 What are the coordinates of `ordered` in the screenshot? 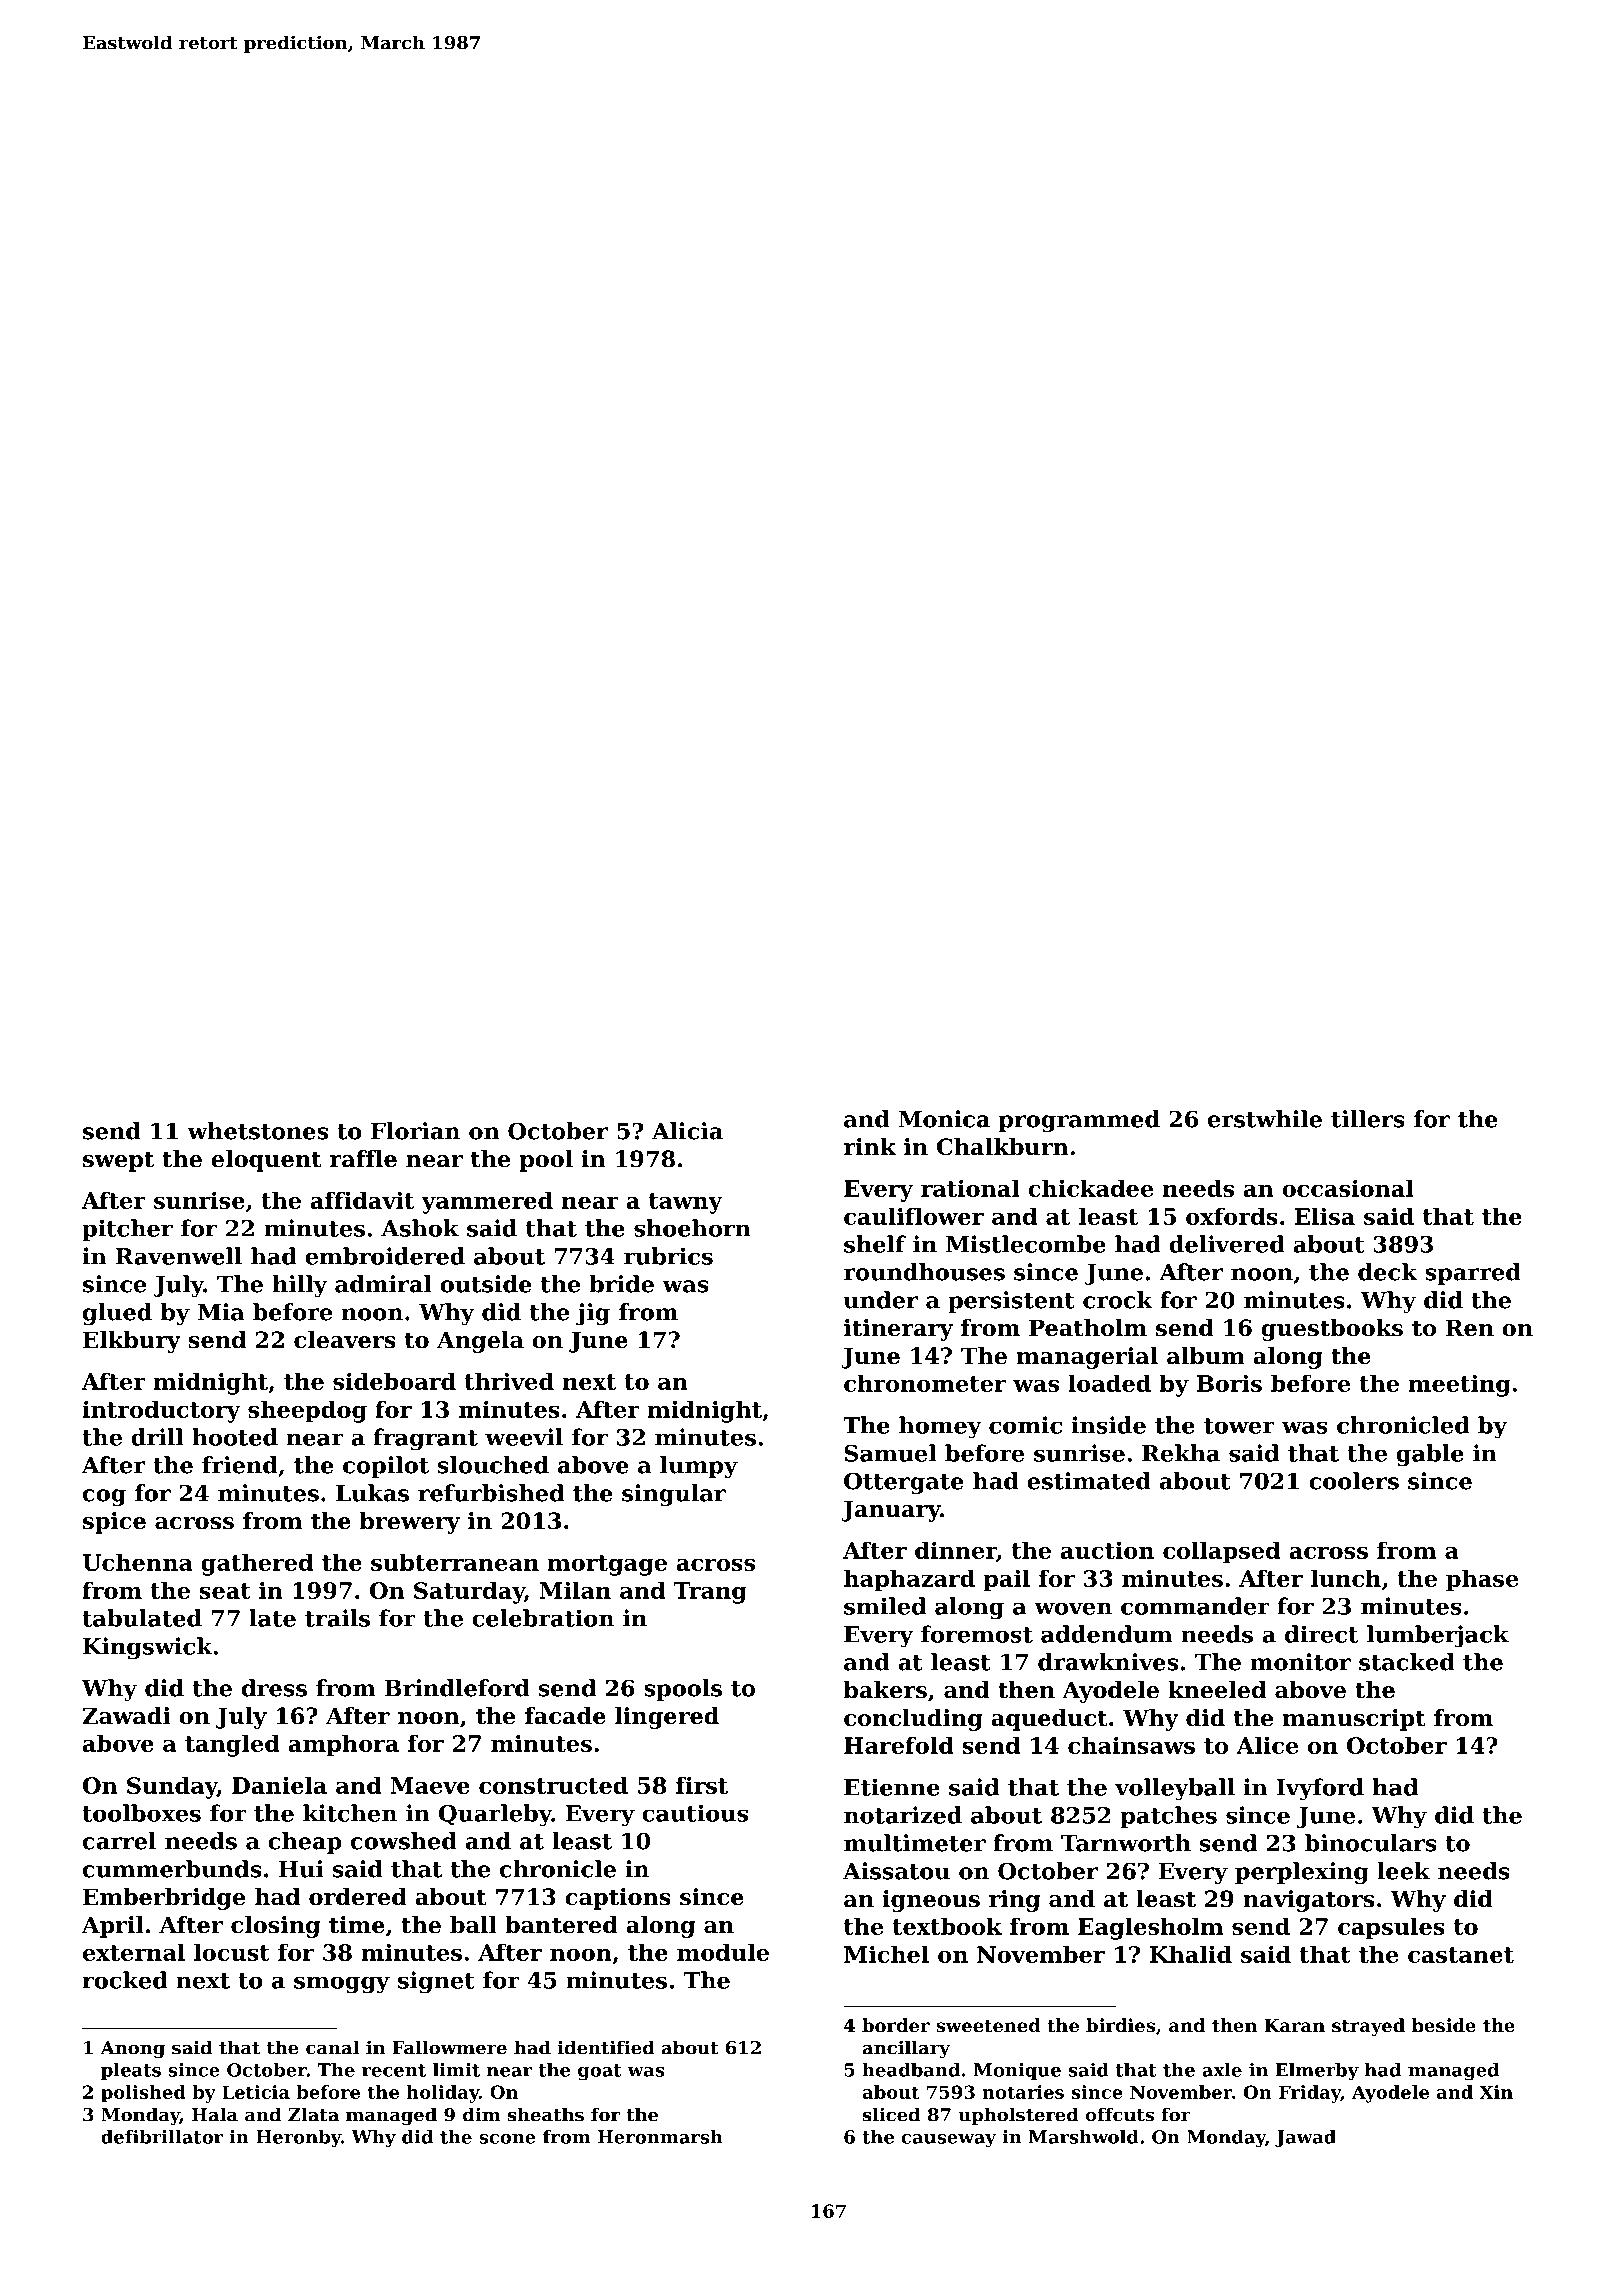 It's located at (358, 1897).
